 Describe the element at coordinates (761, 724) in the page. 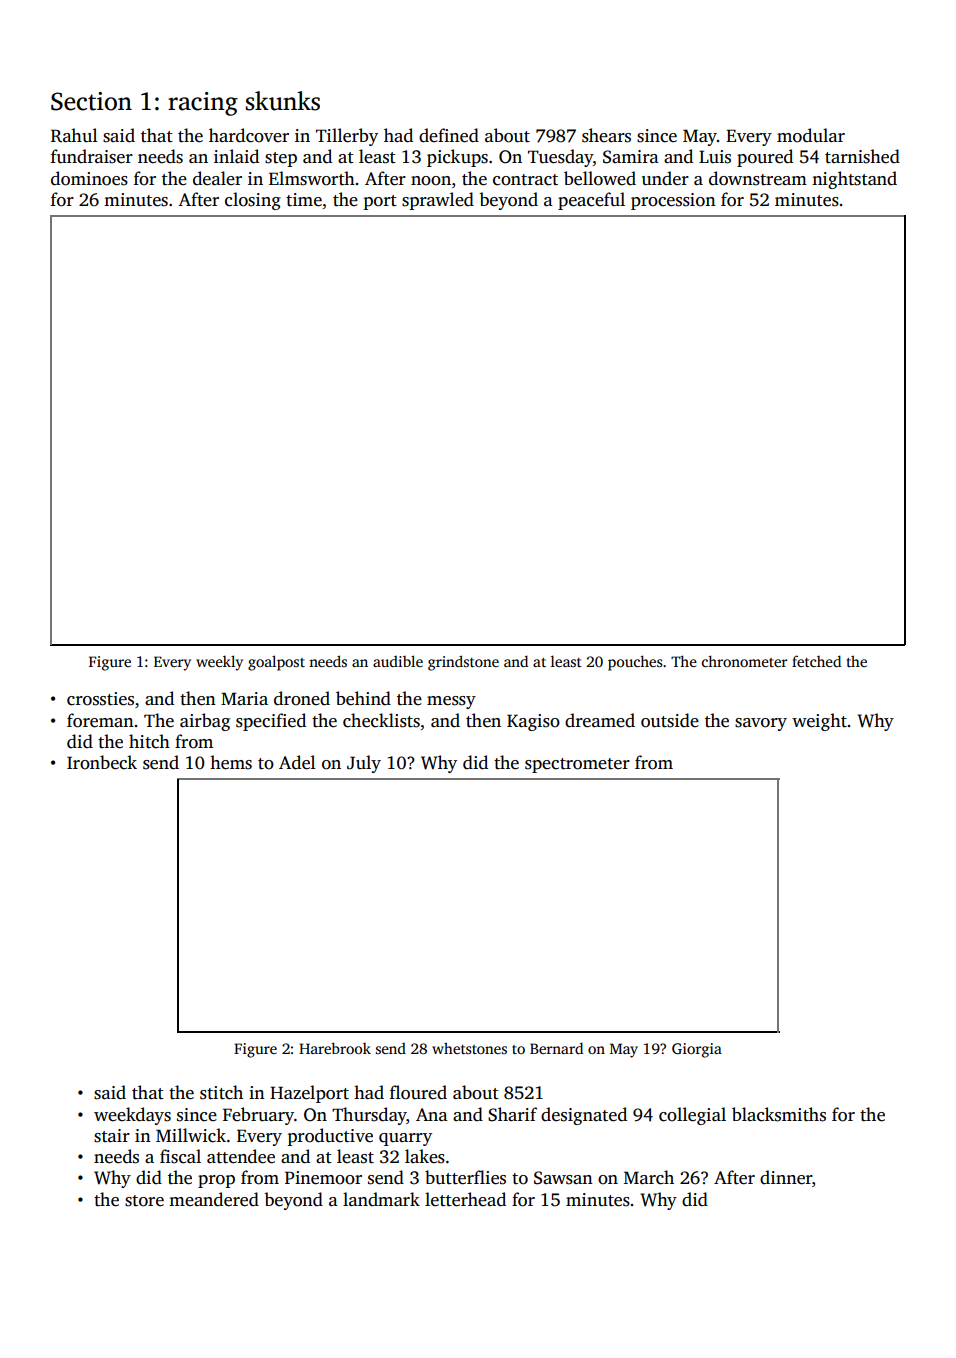

I see `savory` at that location.
